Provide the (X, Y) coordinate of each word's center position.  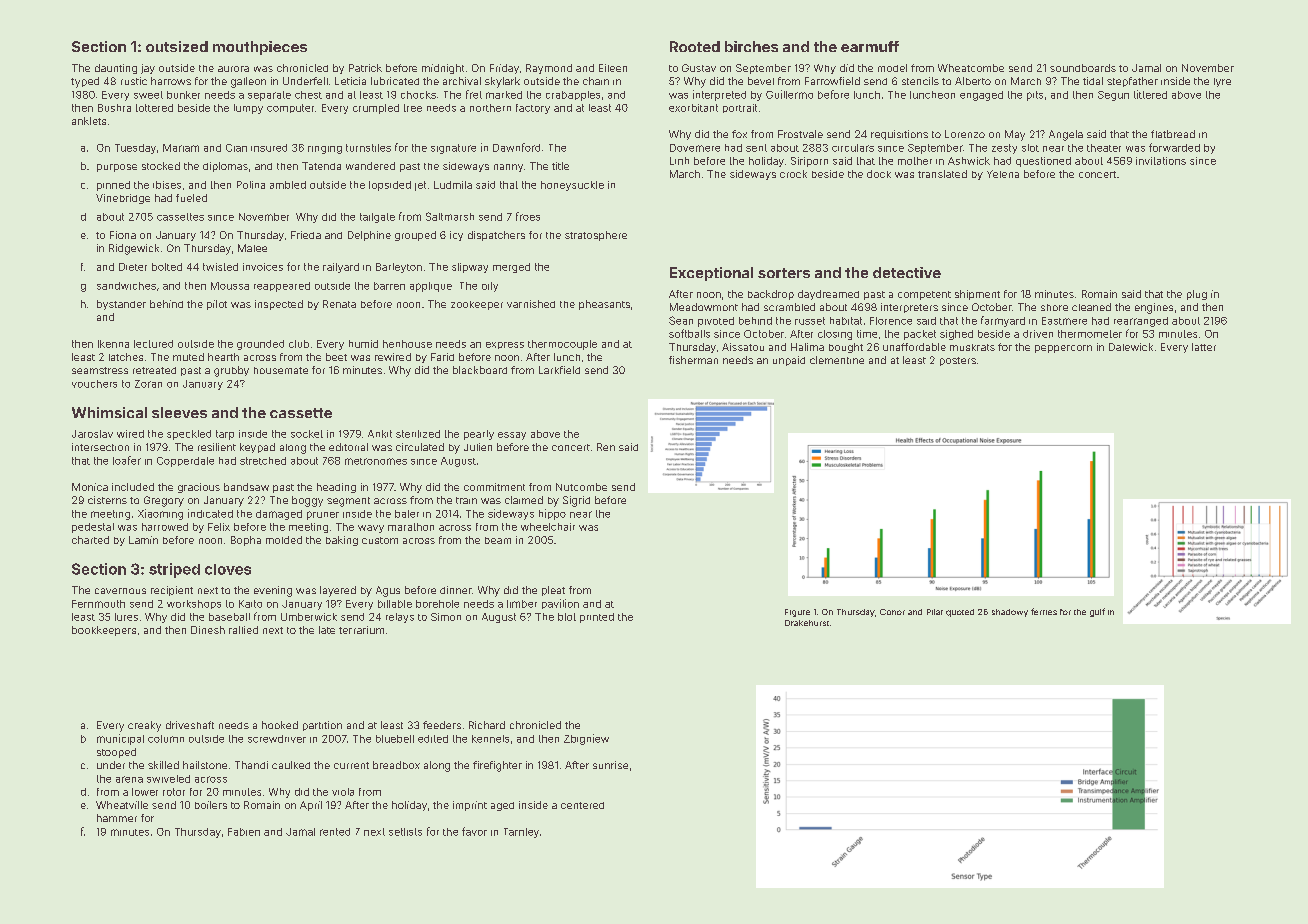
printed (597, 618)
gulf (1097, 612)
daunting (116, 69)
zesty (1004, 149)
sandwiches (126, 286)
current (351, 765)
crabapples (573, 96)
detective (907, 272)
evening (273, 591)
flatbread (1173, 134)
